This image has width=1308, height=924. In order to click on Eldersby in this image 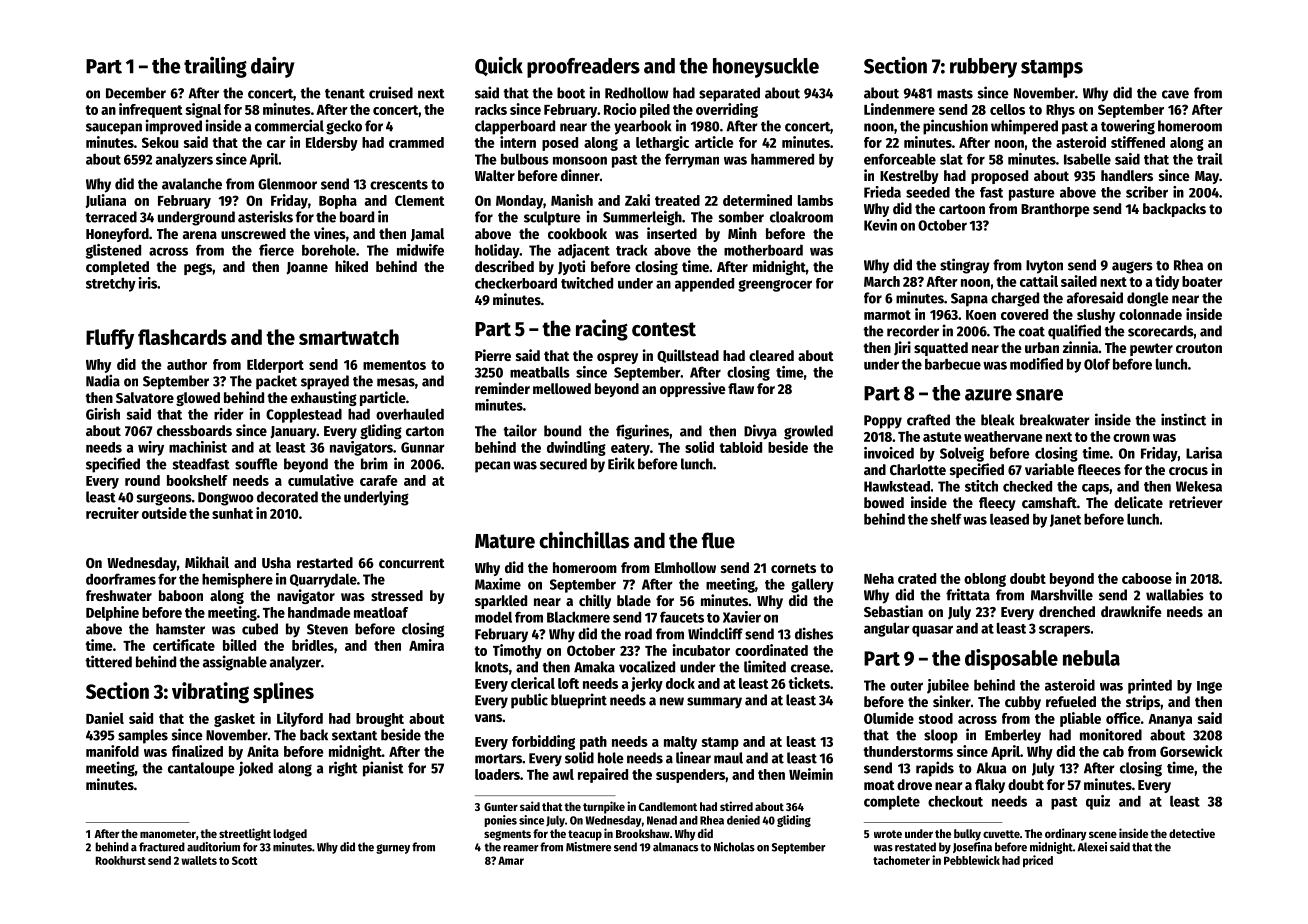, I will do `click(332, 144)`.
